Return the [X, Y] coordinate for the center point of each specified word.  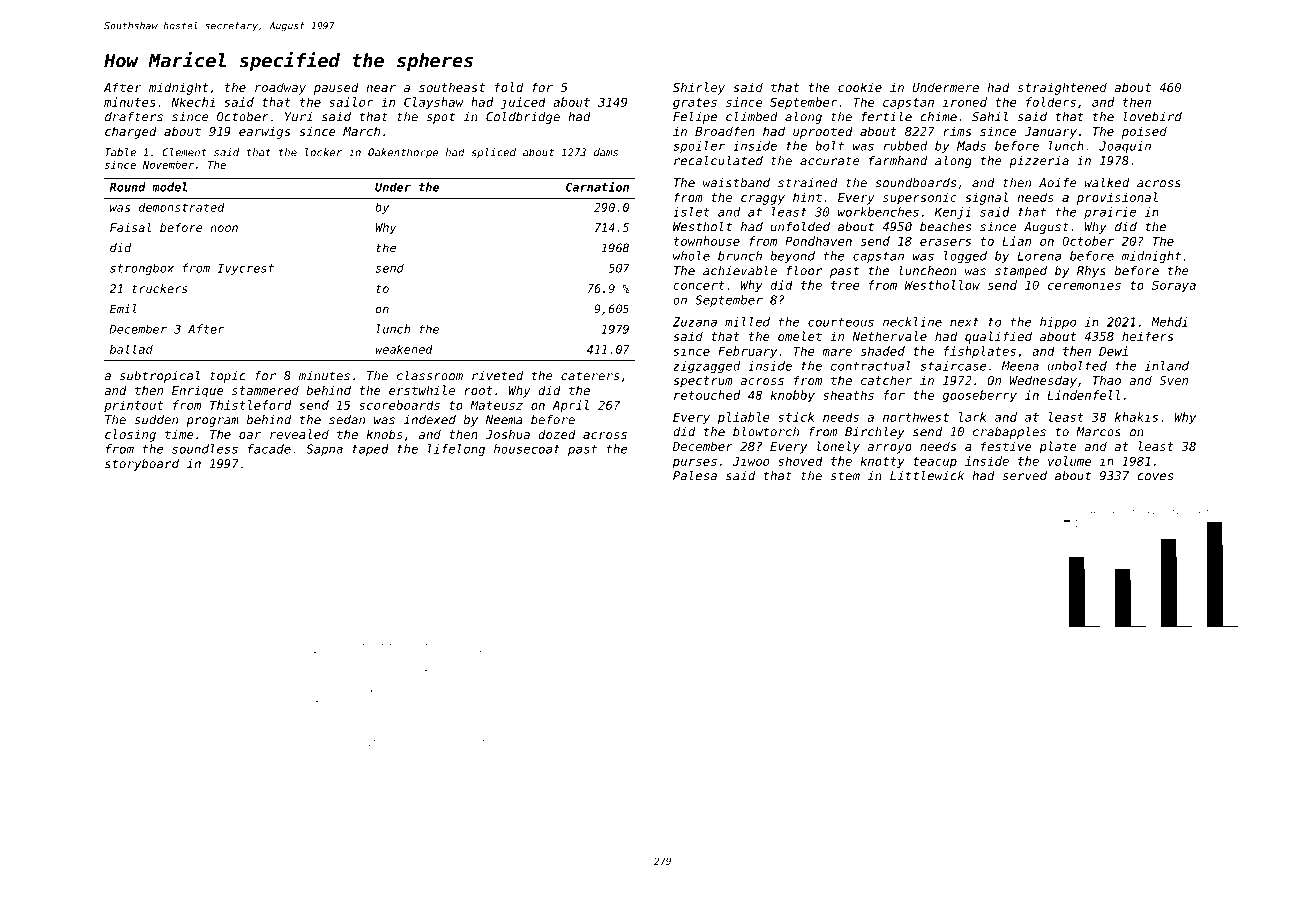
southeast [452, 87]
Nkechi [193, 102]
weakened [404, 349]
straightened [1062, 88]
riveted [497, 376]
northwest [916, 417]
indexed [430, 420]
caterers [590, 376]
